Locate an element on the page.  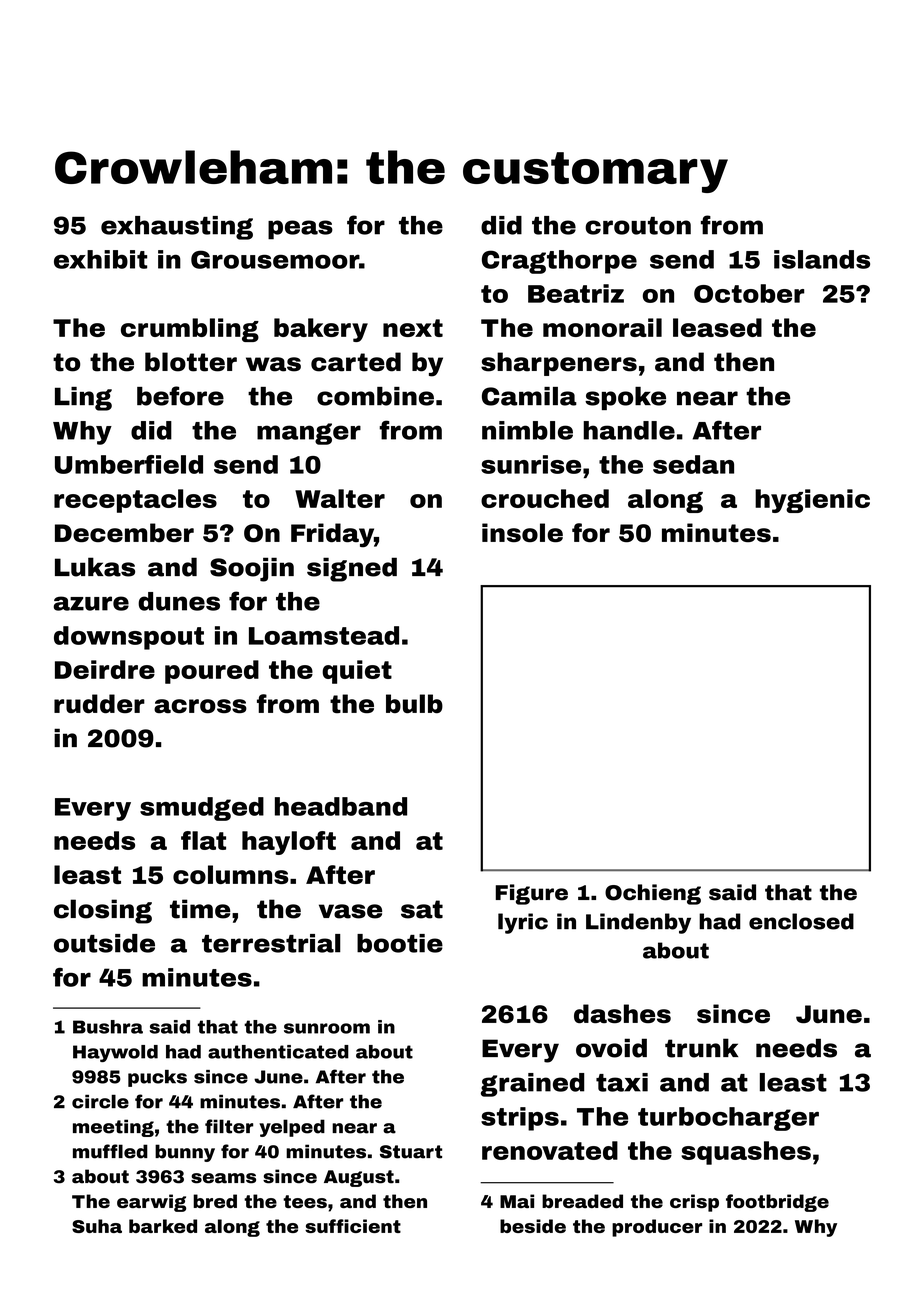
exhibit is located at coordinates (100, 259).
